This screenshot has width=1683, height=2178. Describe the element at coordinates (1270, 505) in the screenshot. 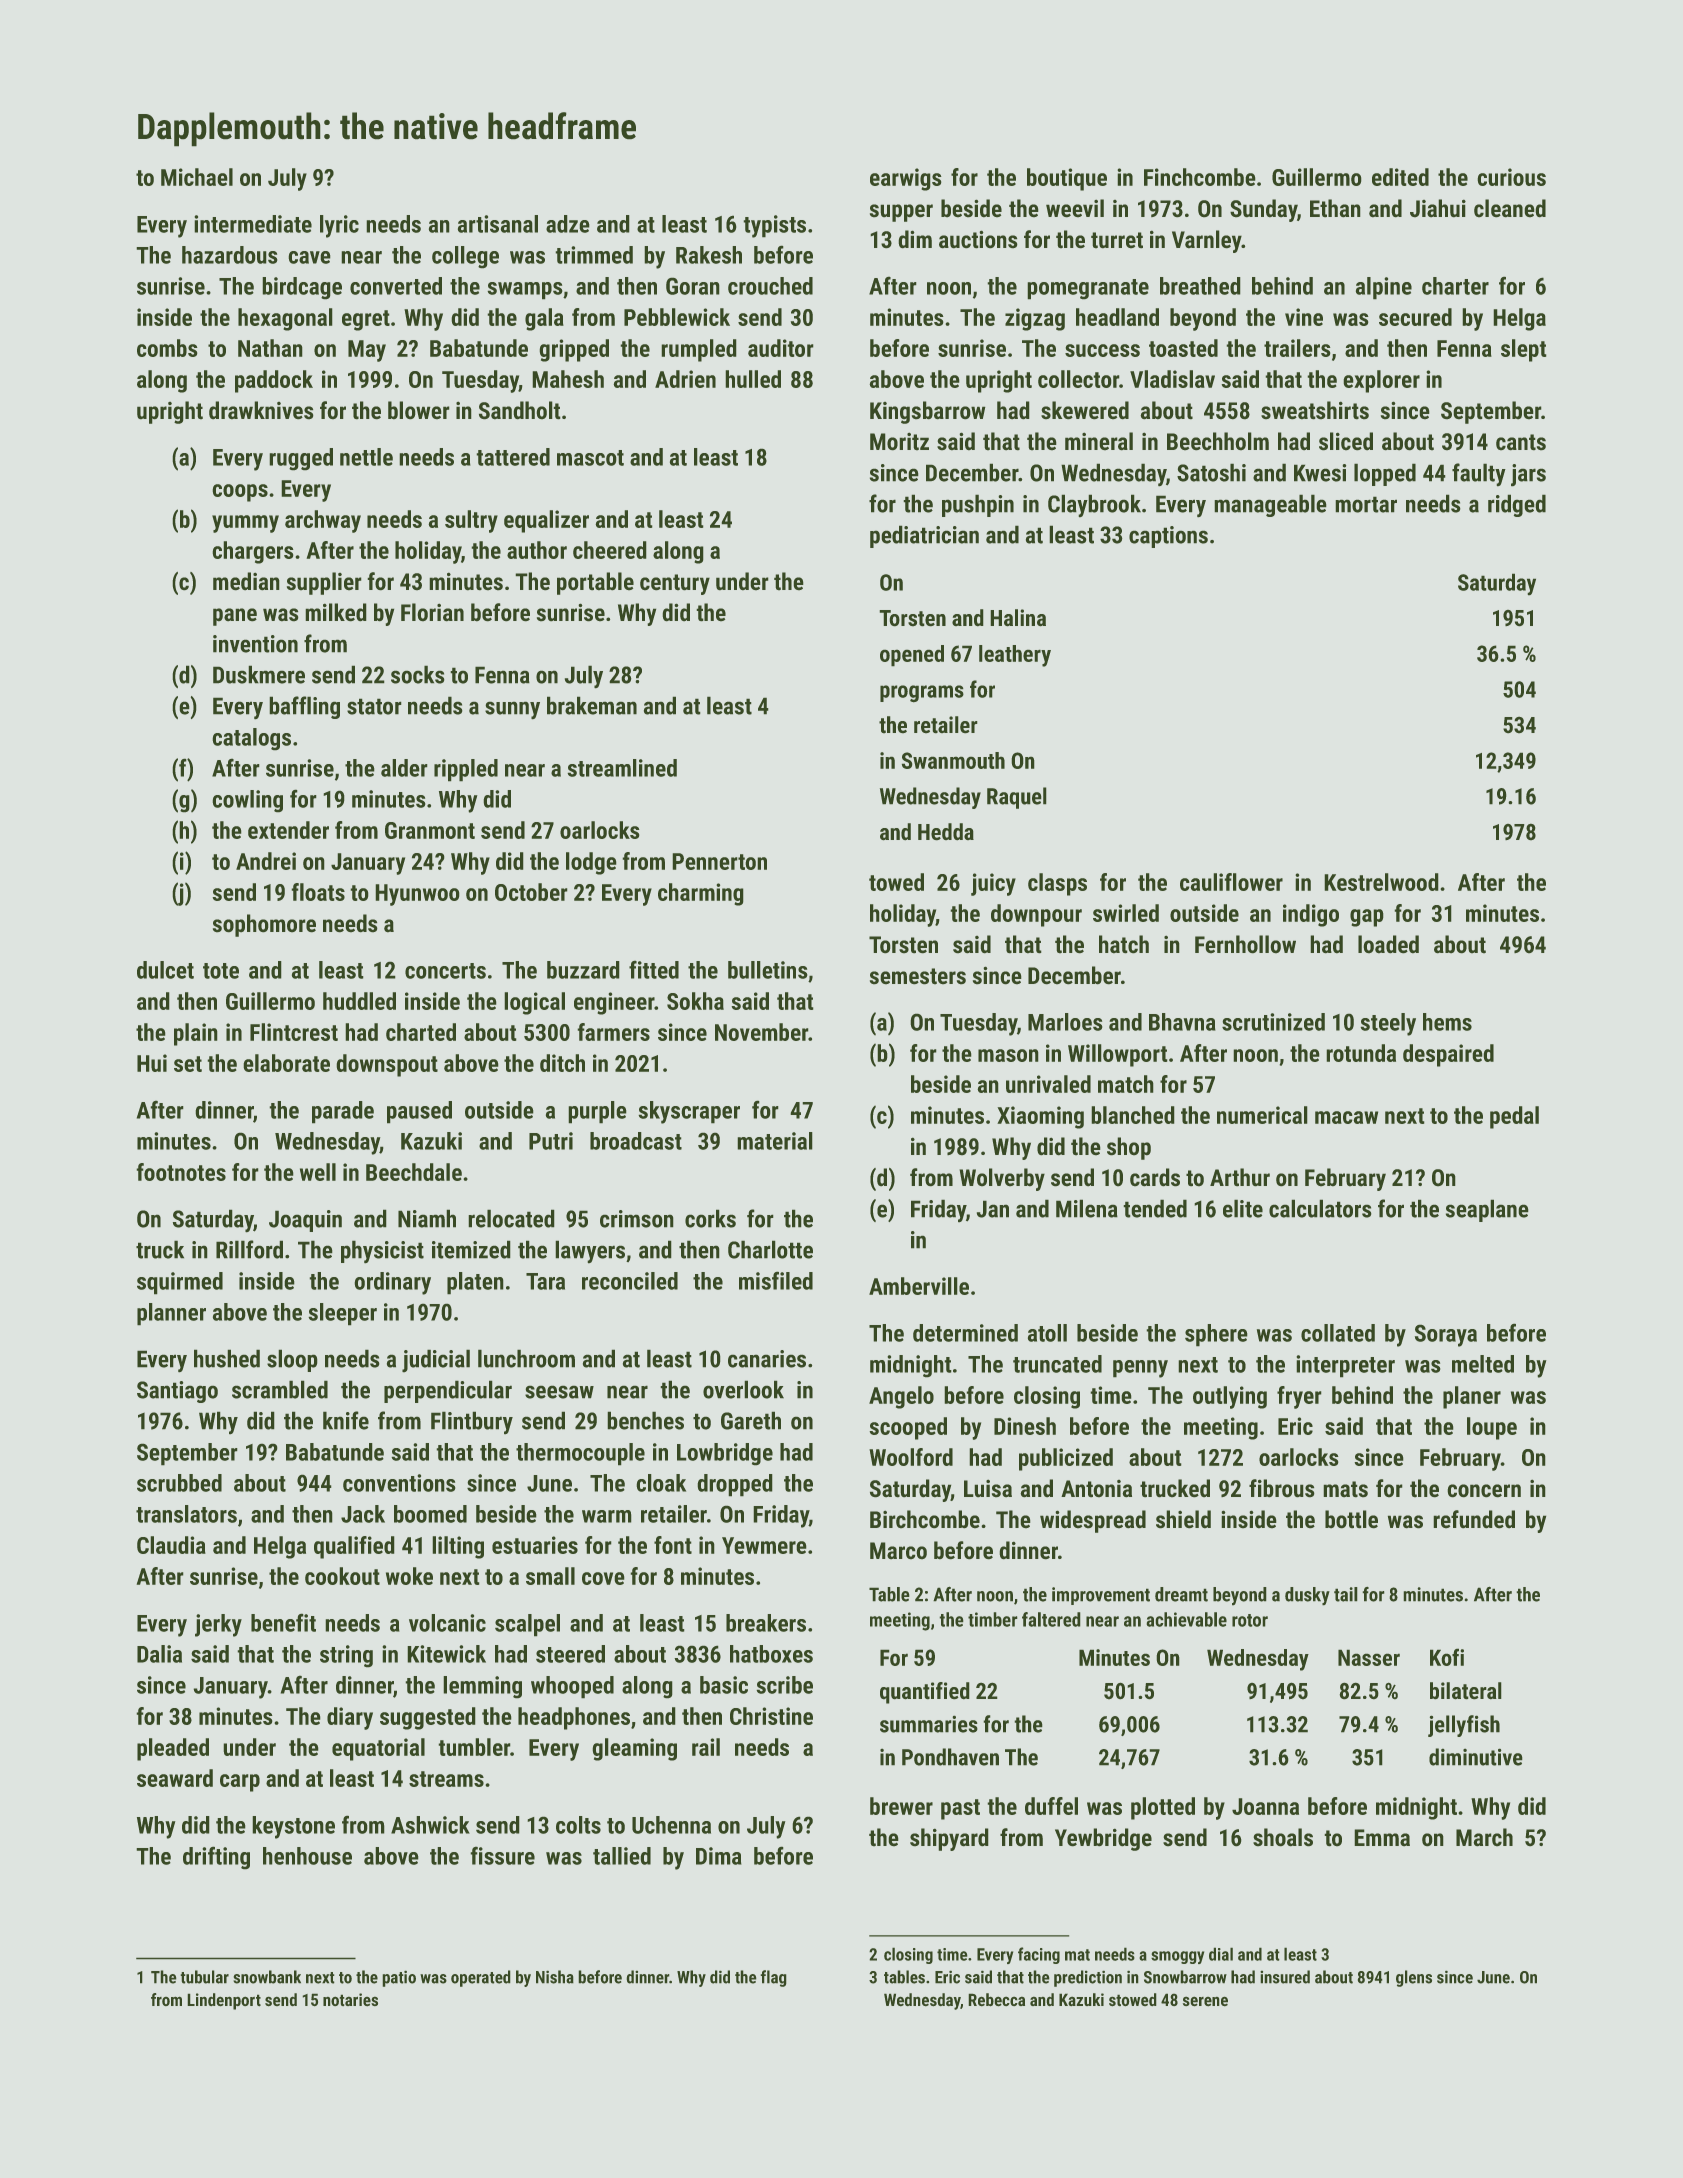

I see `manageable` at that location.
